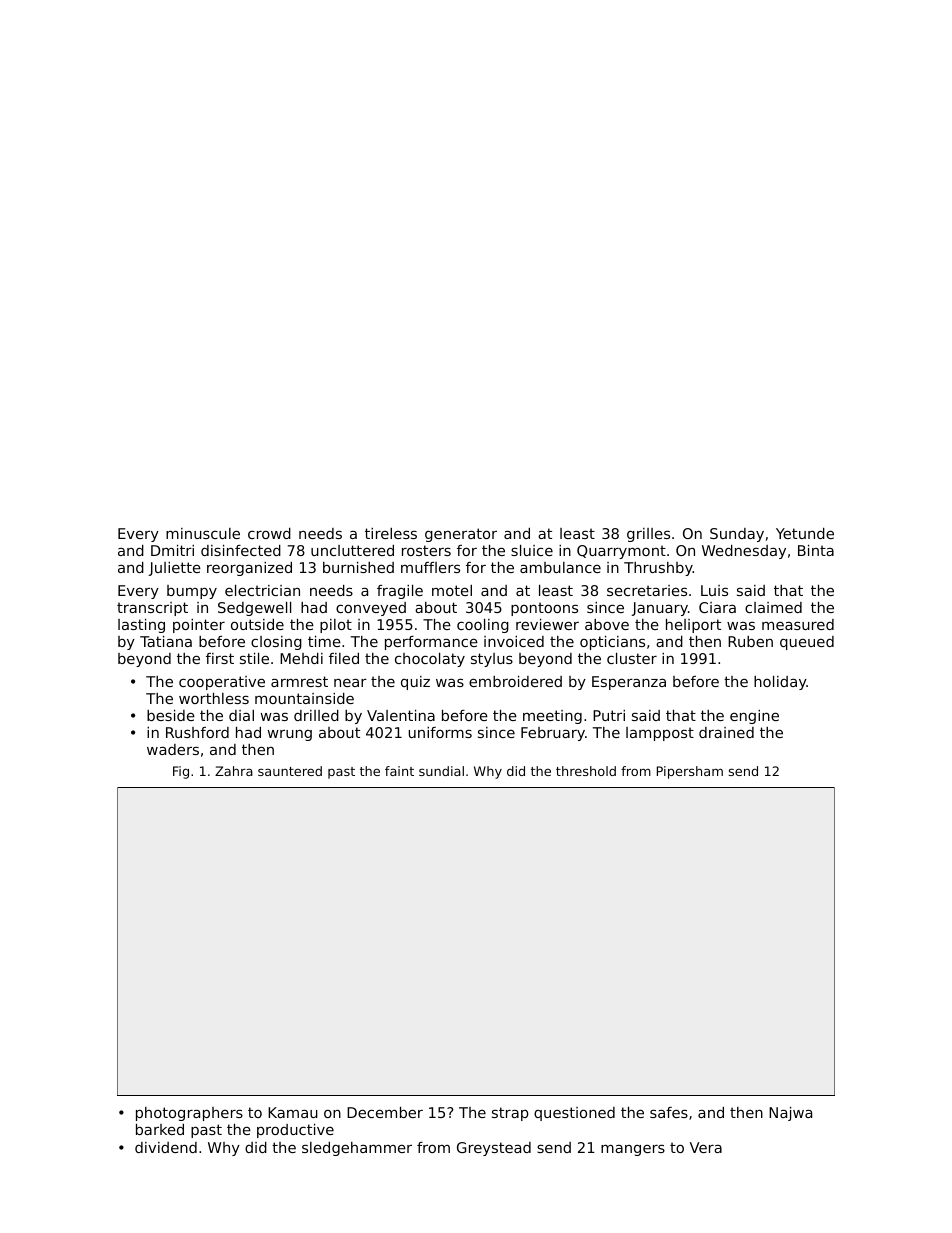 The height and width of the screenshot is (1233, 952). I want to click on Fig, so click(181, 772).
